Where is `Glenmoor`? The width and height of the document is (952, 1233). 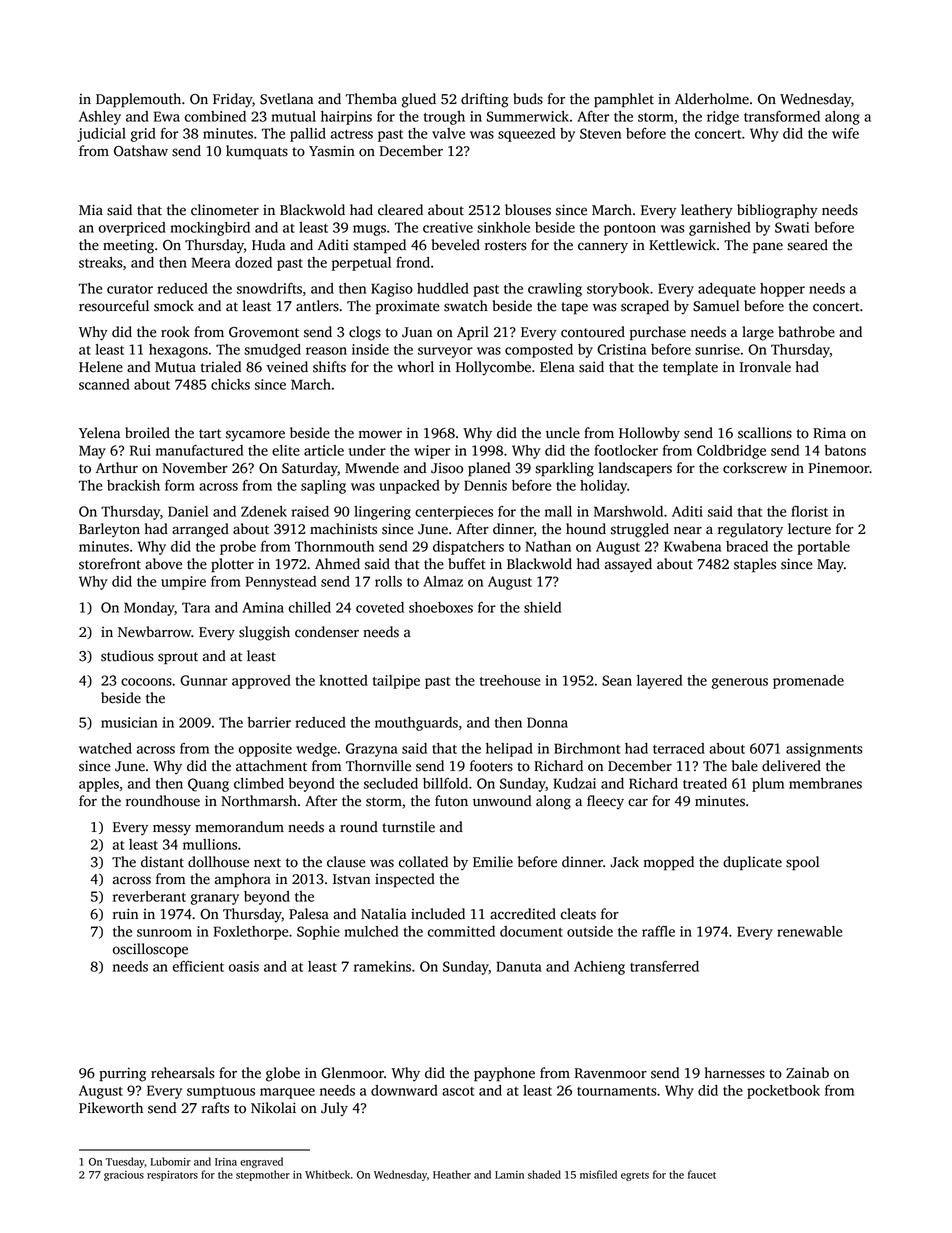 Glenmoor is located at coordinates (352, 1073).
